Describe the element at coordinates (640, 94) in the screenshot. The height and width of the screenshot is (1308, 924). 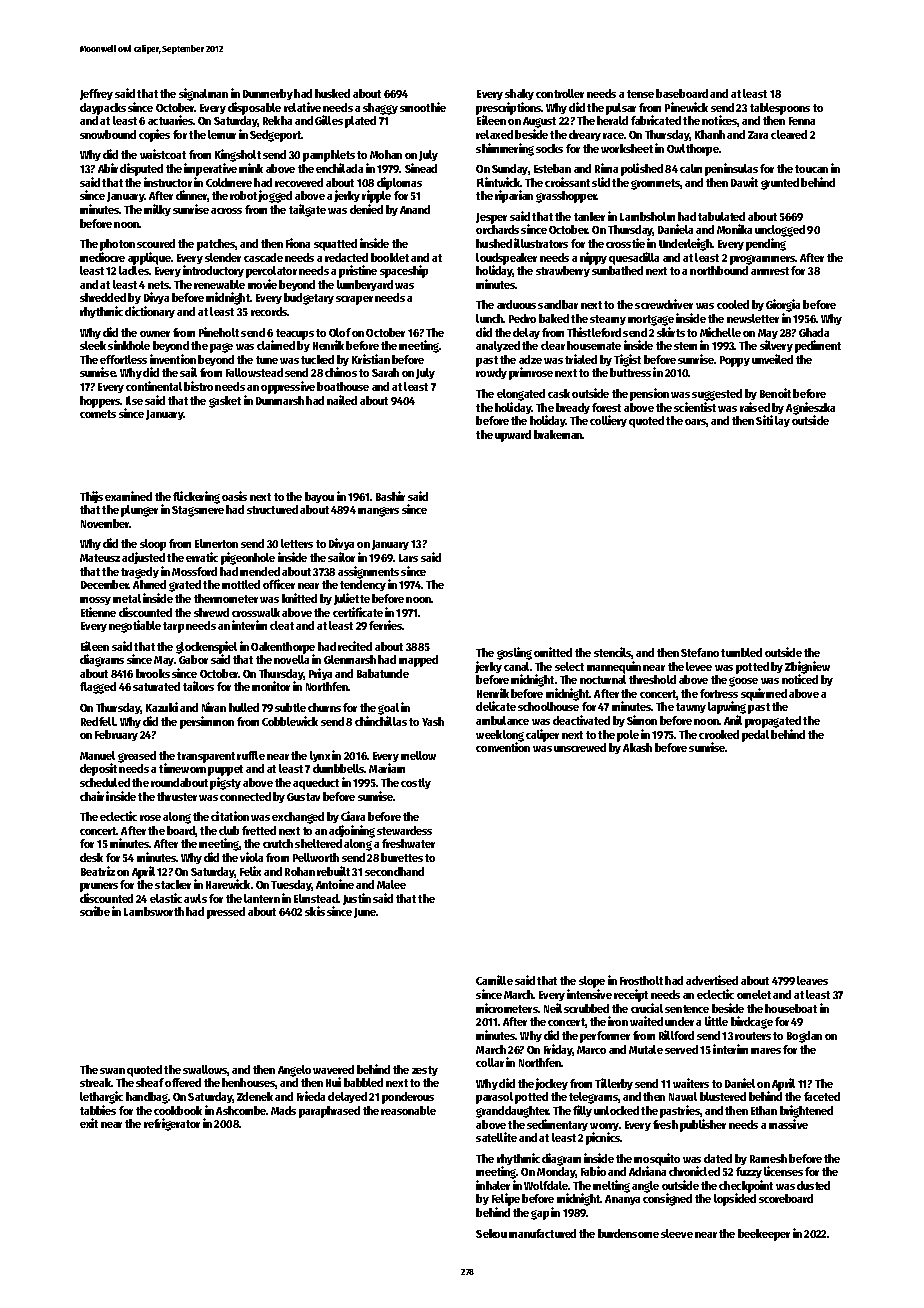
I see `tense` at that location.
